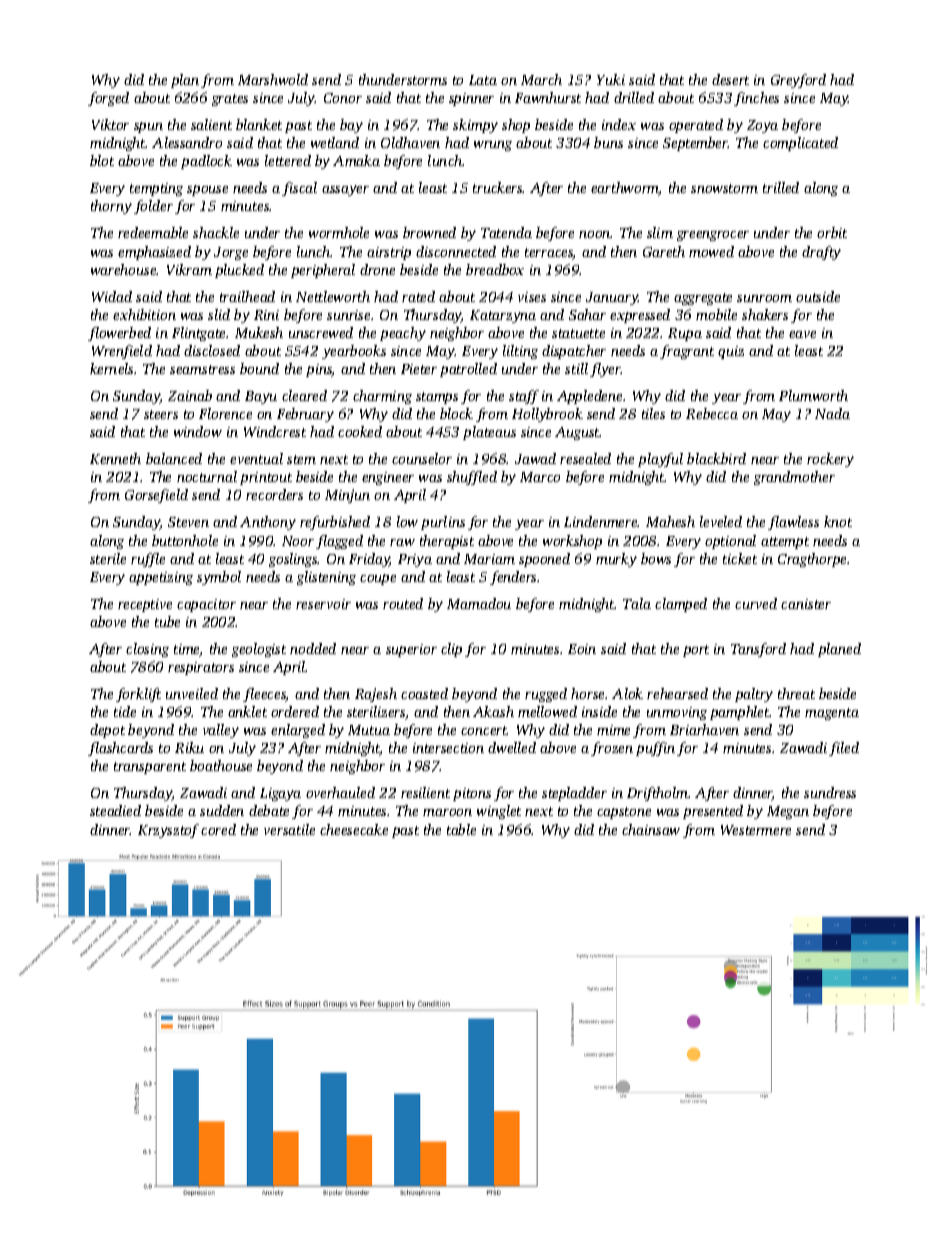 Image resolution: width=952 pixels, height=1233 pixels. Describe the element at coordinates (280, 794) in the screenshot. I see `Ligaya` at that location.
